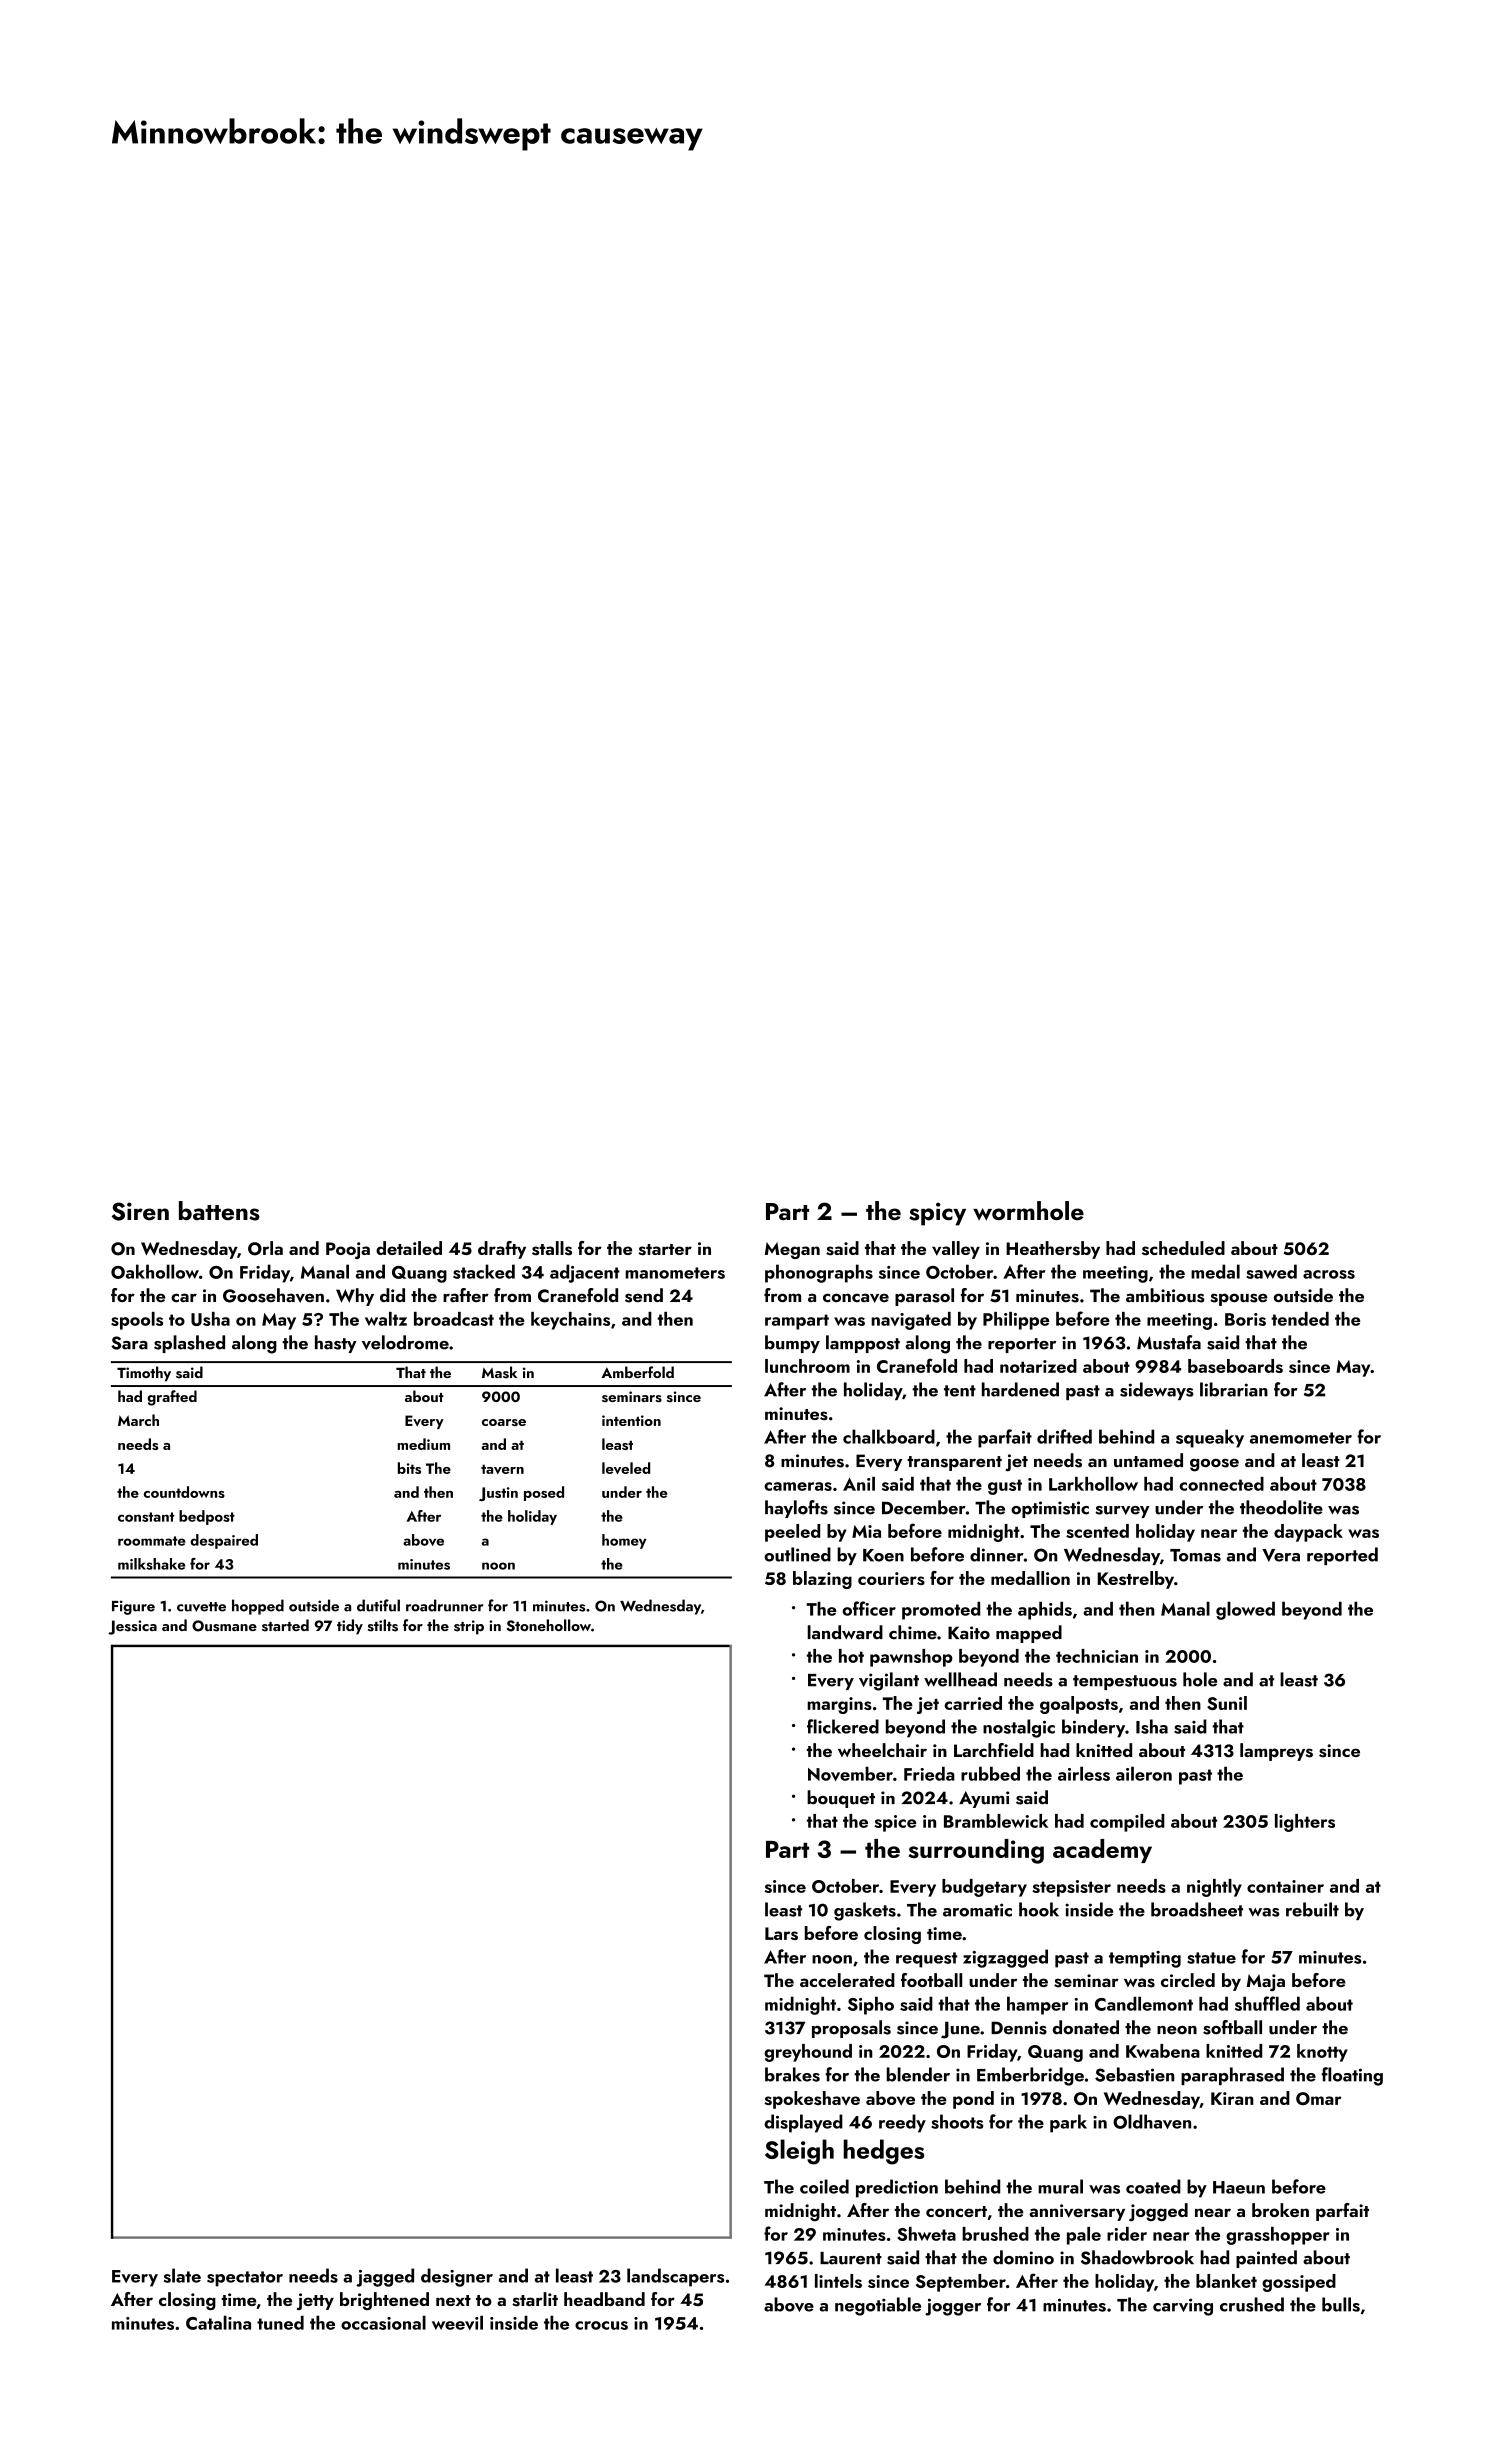 The height and width of the screenshot is (2464, 1496). I want to click on coiled, so click(824, 2186).
